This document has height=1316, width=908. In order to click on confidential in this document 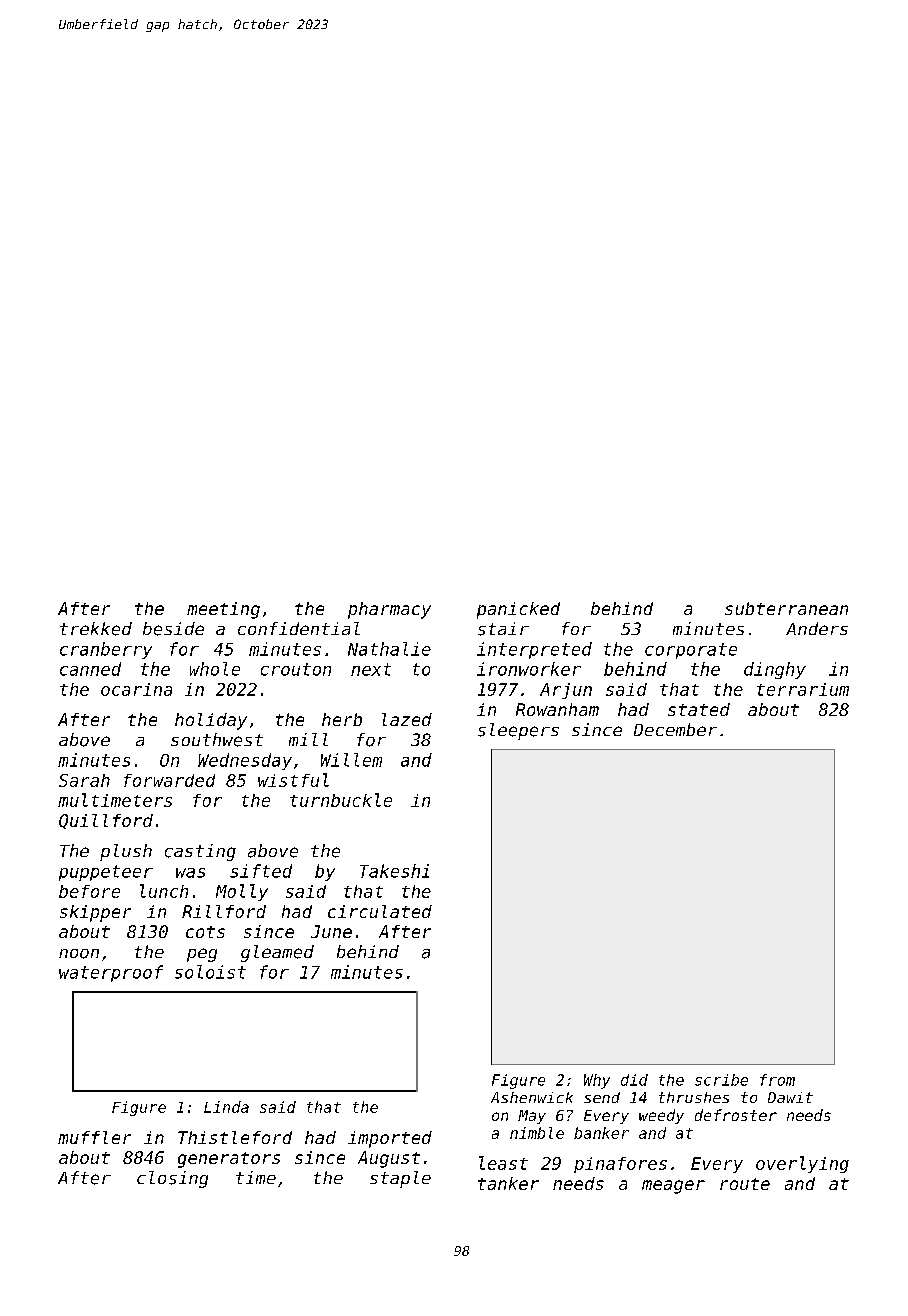, I will do `click(299, 628)`.
